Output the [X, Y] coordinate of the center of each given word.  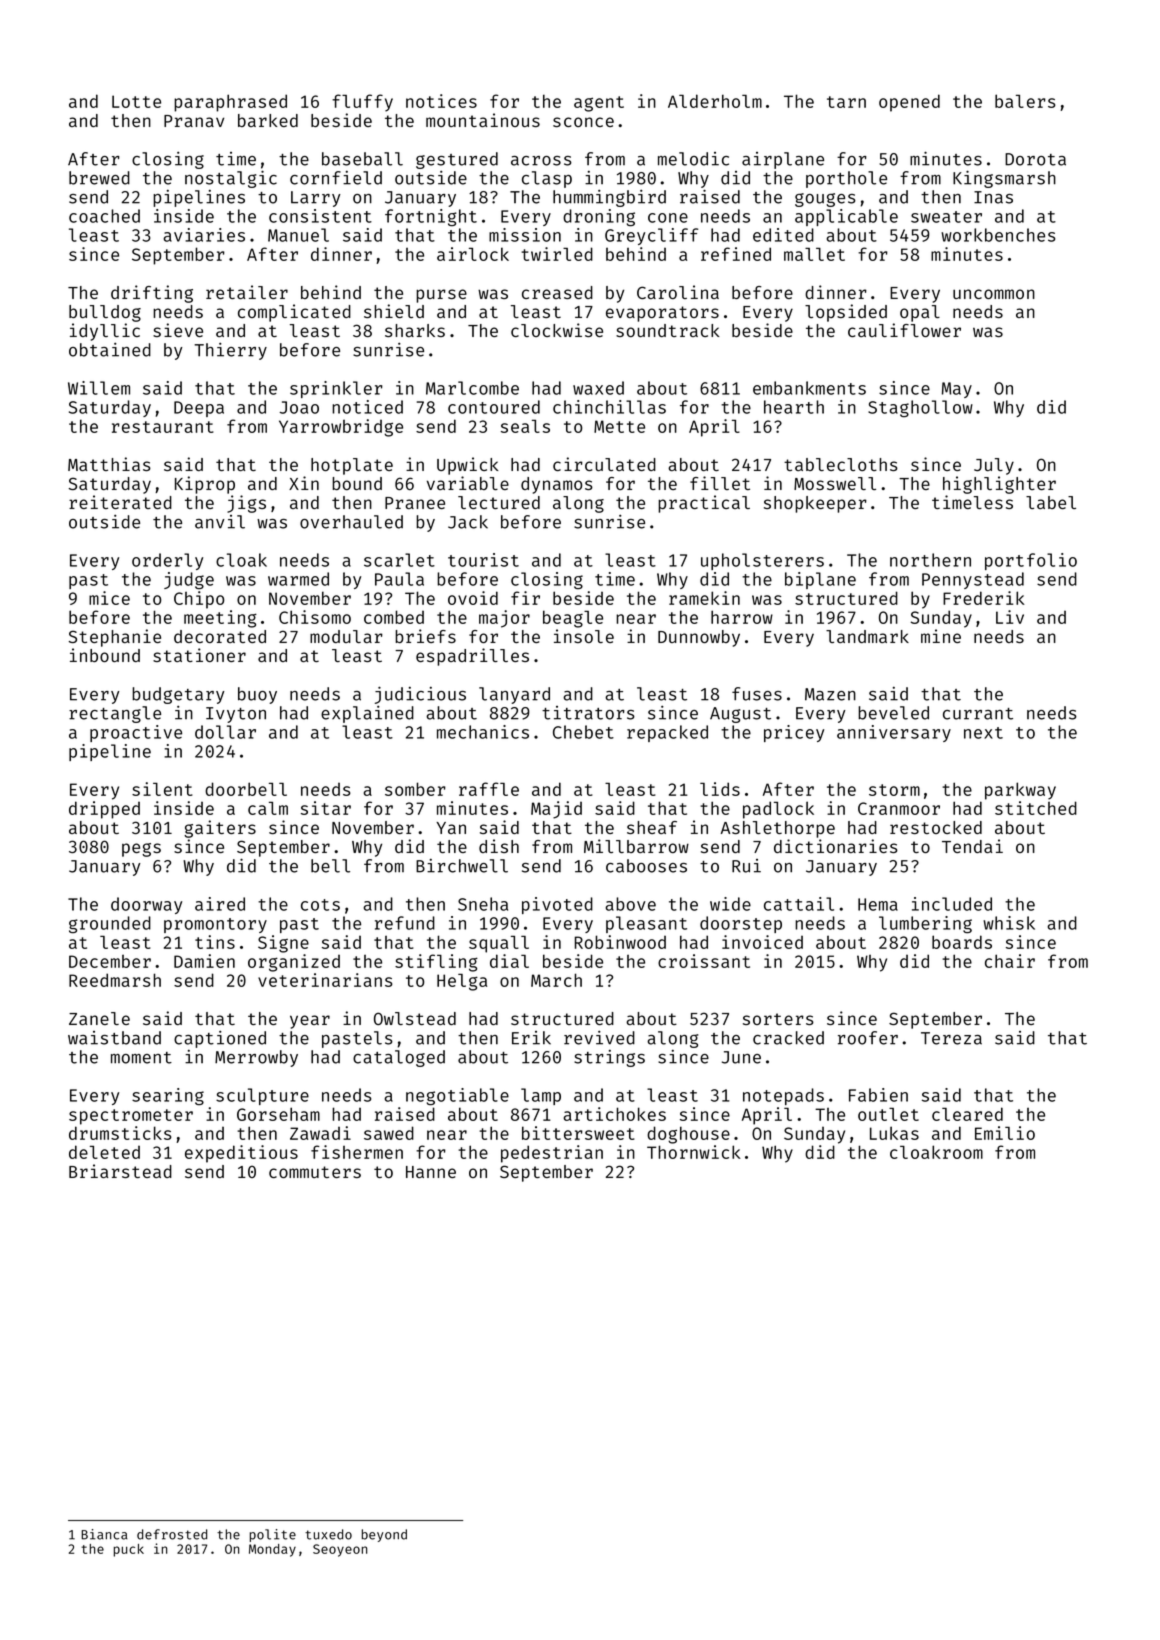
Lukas [894, 1133]
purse [441, 296]
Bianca [104, 1534]
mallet [814, 254]
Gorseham [278, 1114]
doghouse [688, 1135]
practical [704, 504]
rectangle [115, 714]
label [1051, 502]
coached [104, 216]
